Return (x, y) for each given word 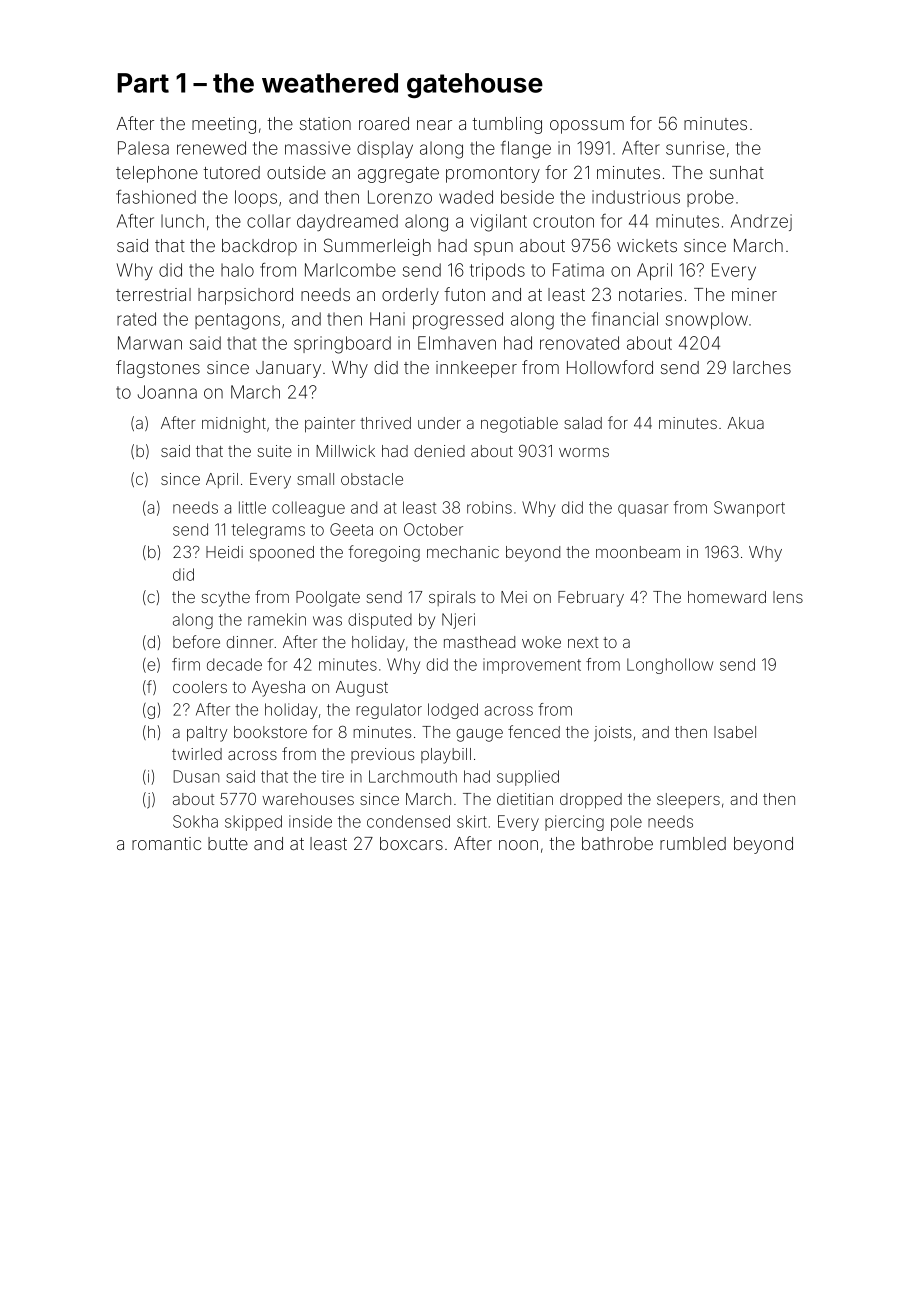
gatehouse (475, 85)
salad (583, 423)
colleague (308, 509)
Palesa (143, 148)
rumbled (693, 843)
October (433, 529)
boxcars (411, 843)
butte (228, 843)
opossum (587, 127)
